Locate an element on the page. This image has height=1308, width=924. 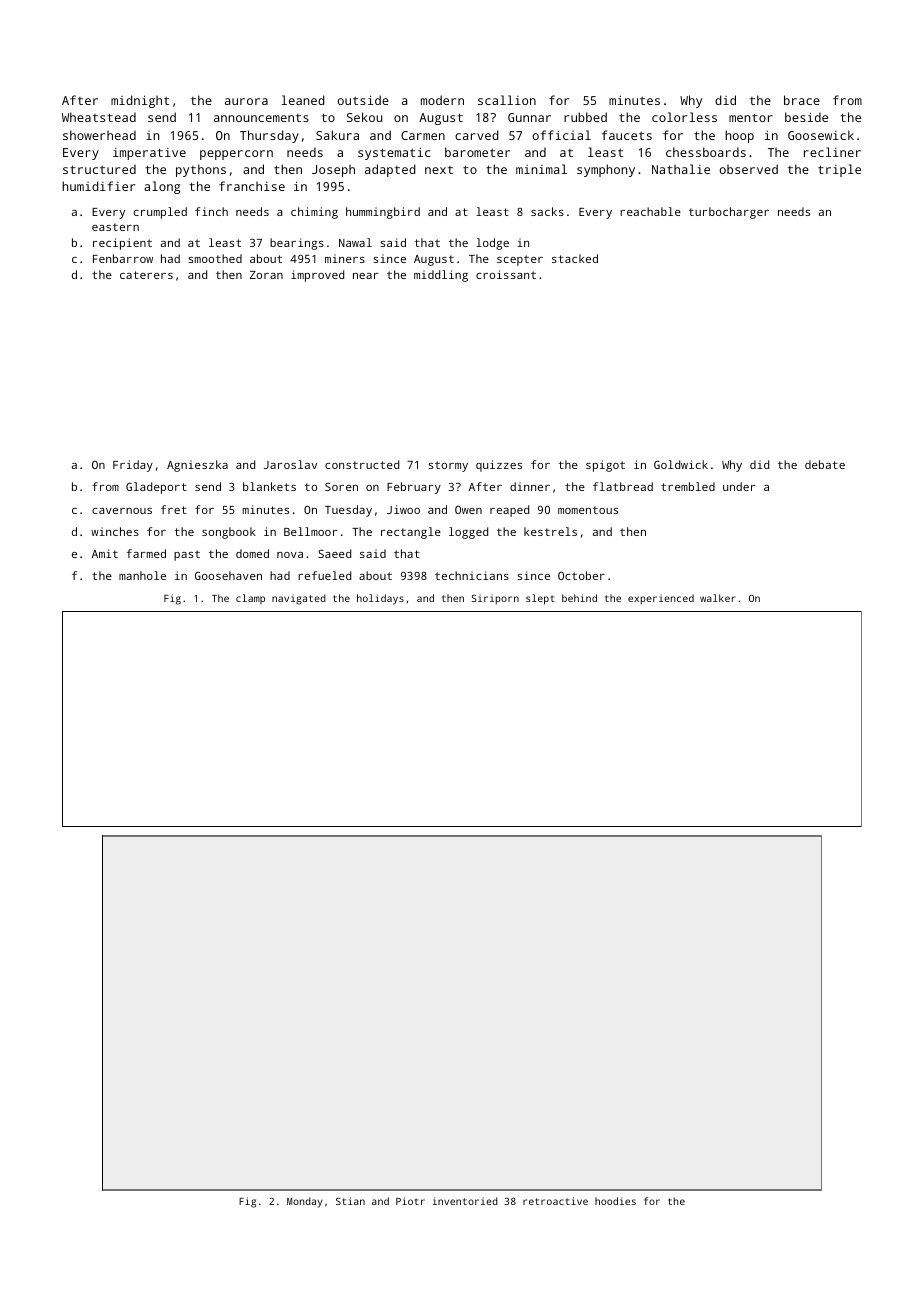
cavernous is located at coordinates (122, 511).
